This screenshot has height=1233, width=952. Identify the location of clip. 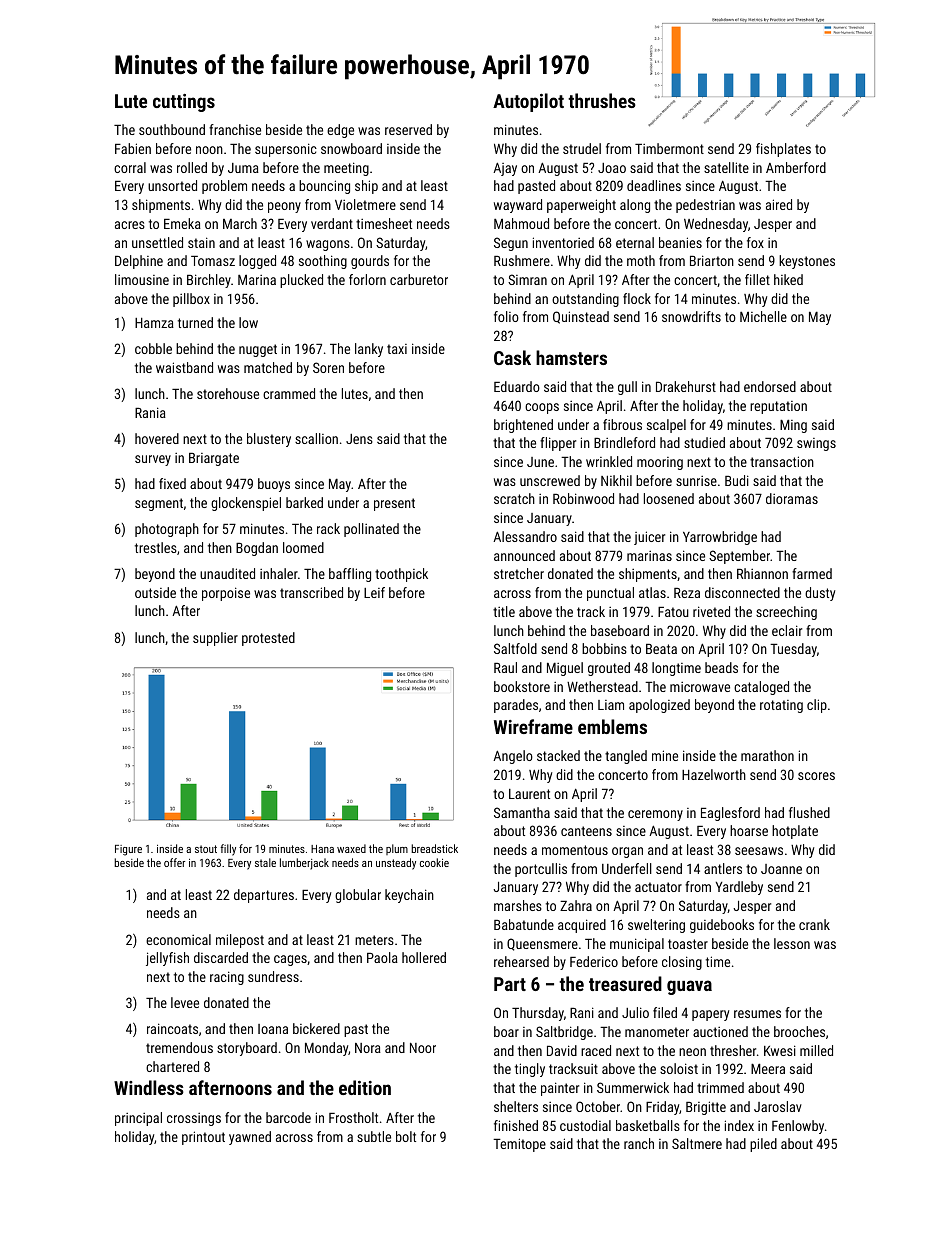
(817, 706).
